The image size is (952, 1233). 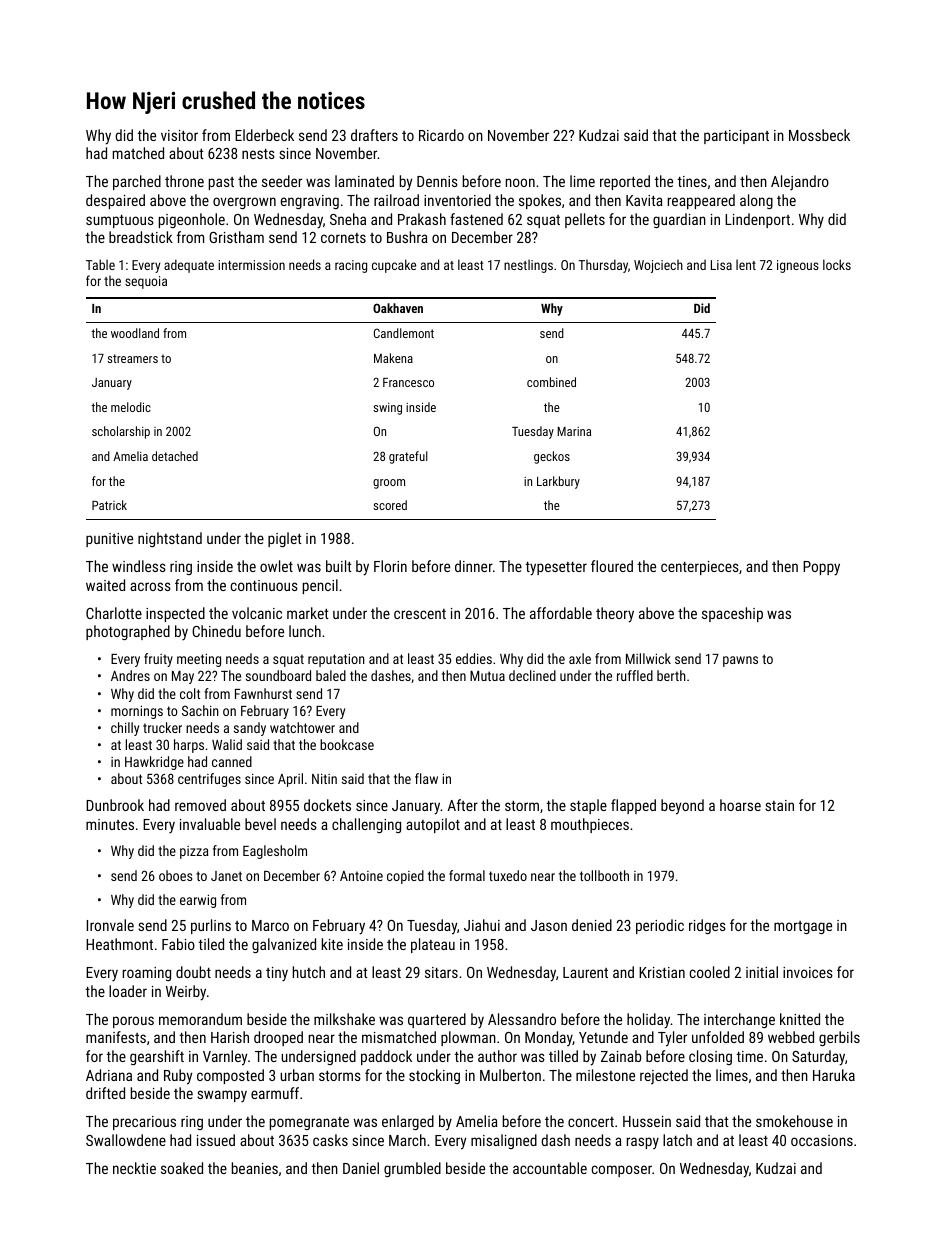 I want to click on stain, so click(x=779, y=805).
